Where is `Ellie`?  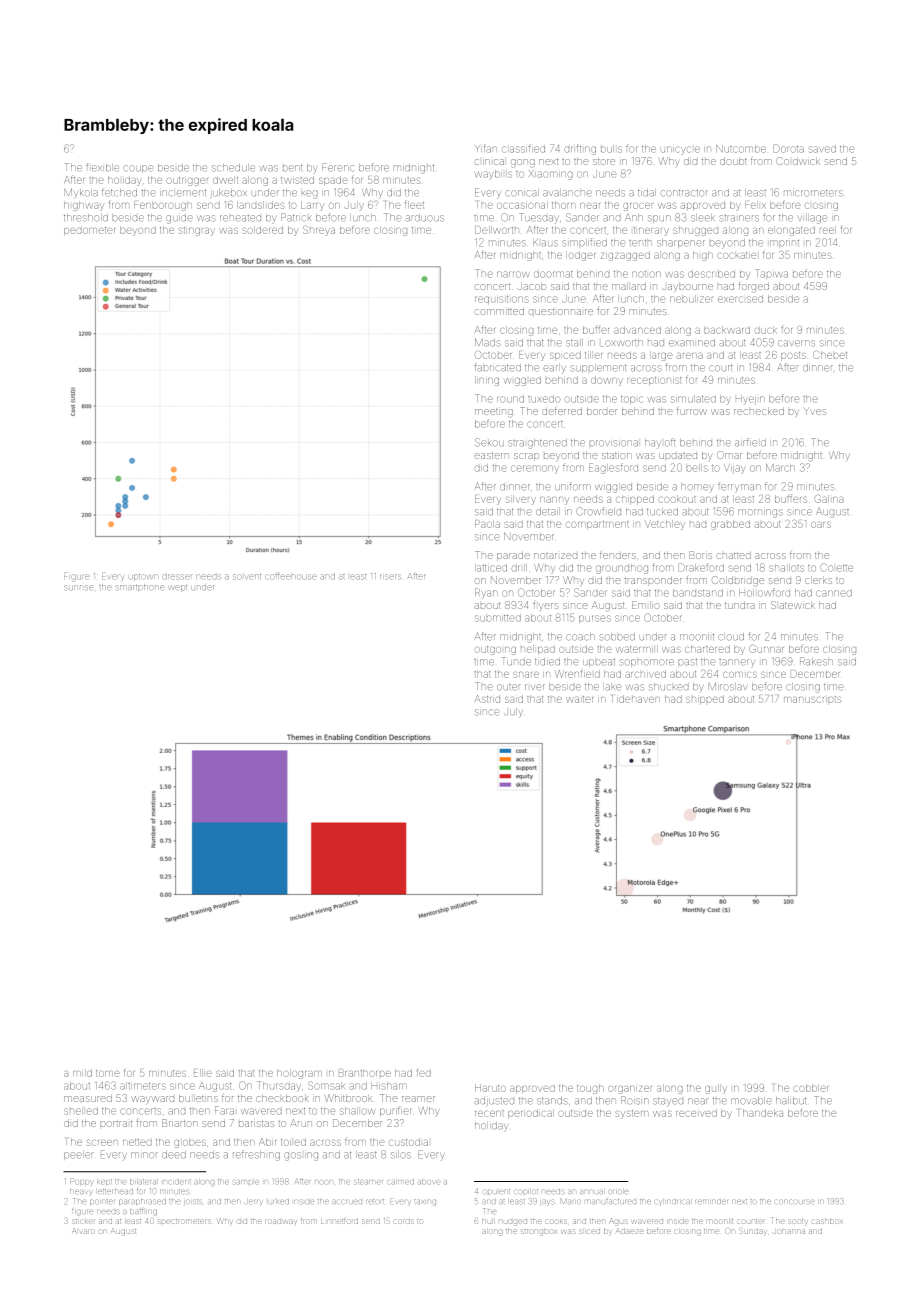 Ellie is located at coordinates (203, 1073).
